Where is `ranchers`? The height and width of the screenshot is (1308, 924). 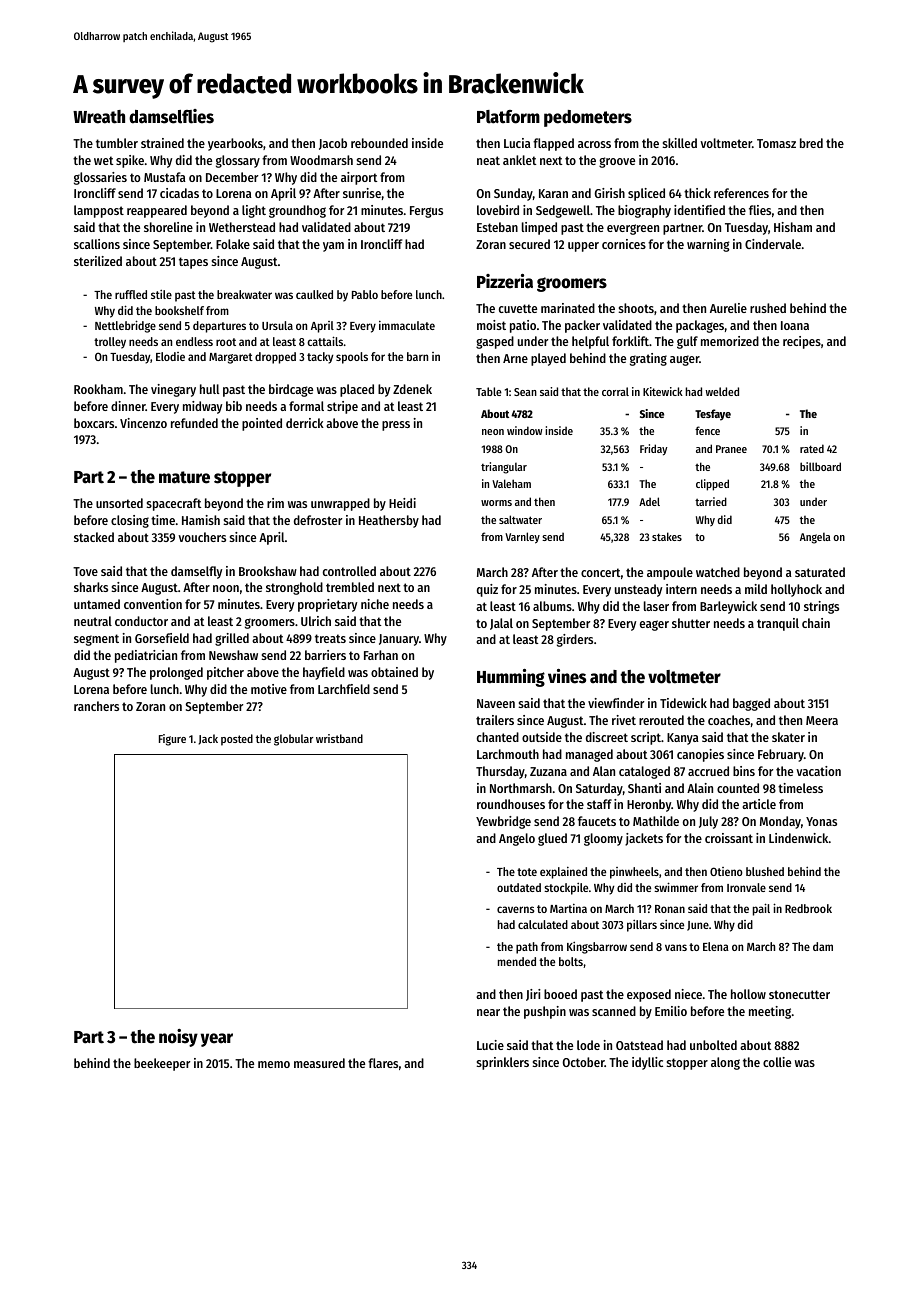
ranchers is located at coordinates (96, 706).
